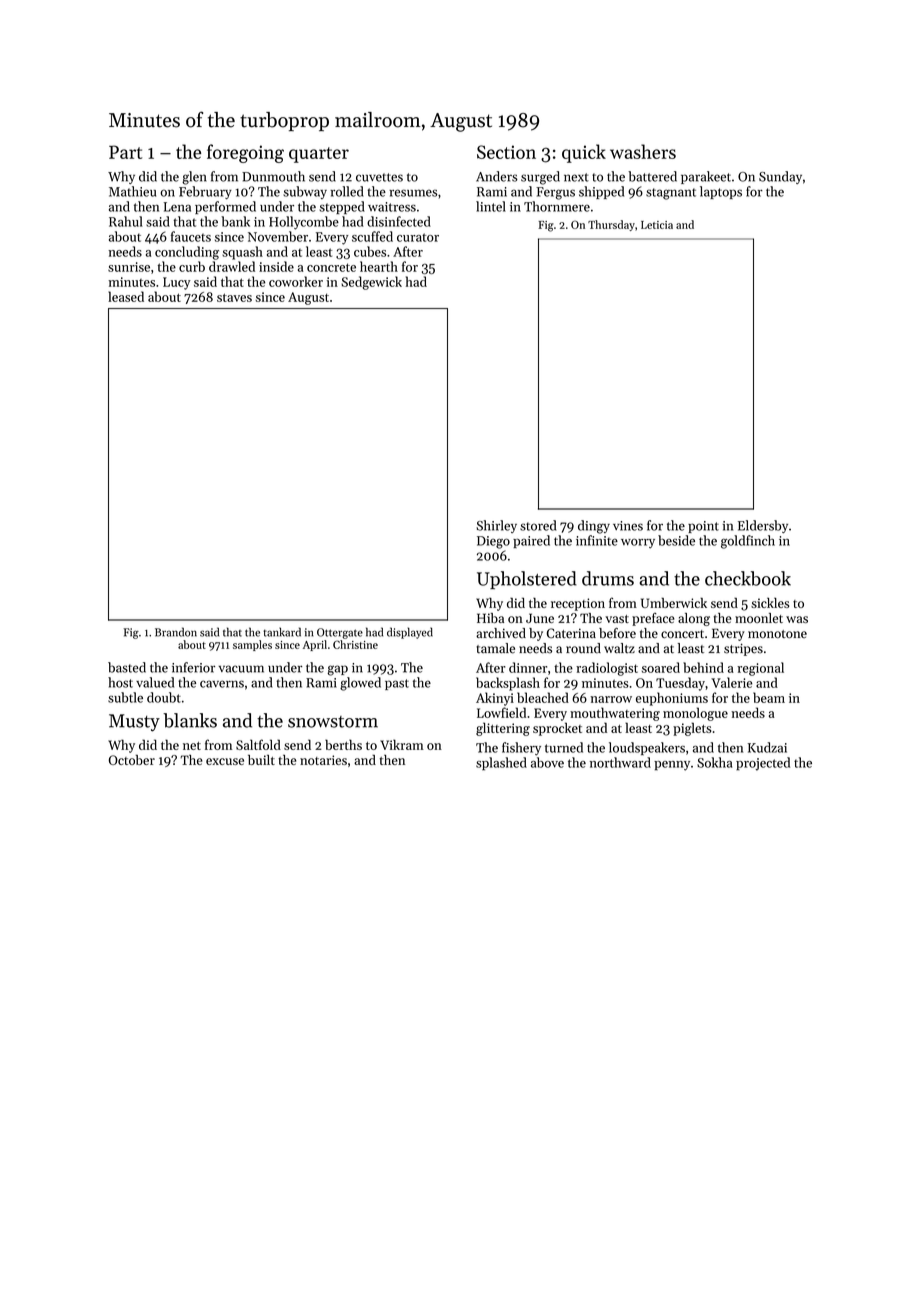  I want to click on Leticia, so click(657, 225).
